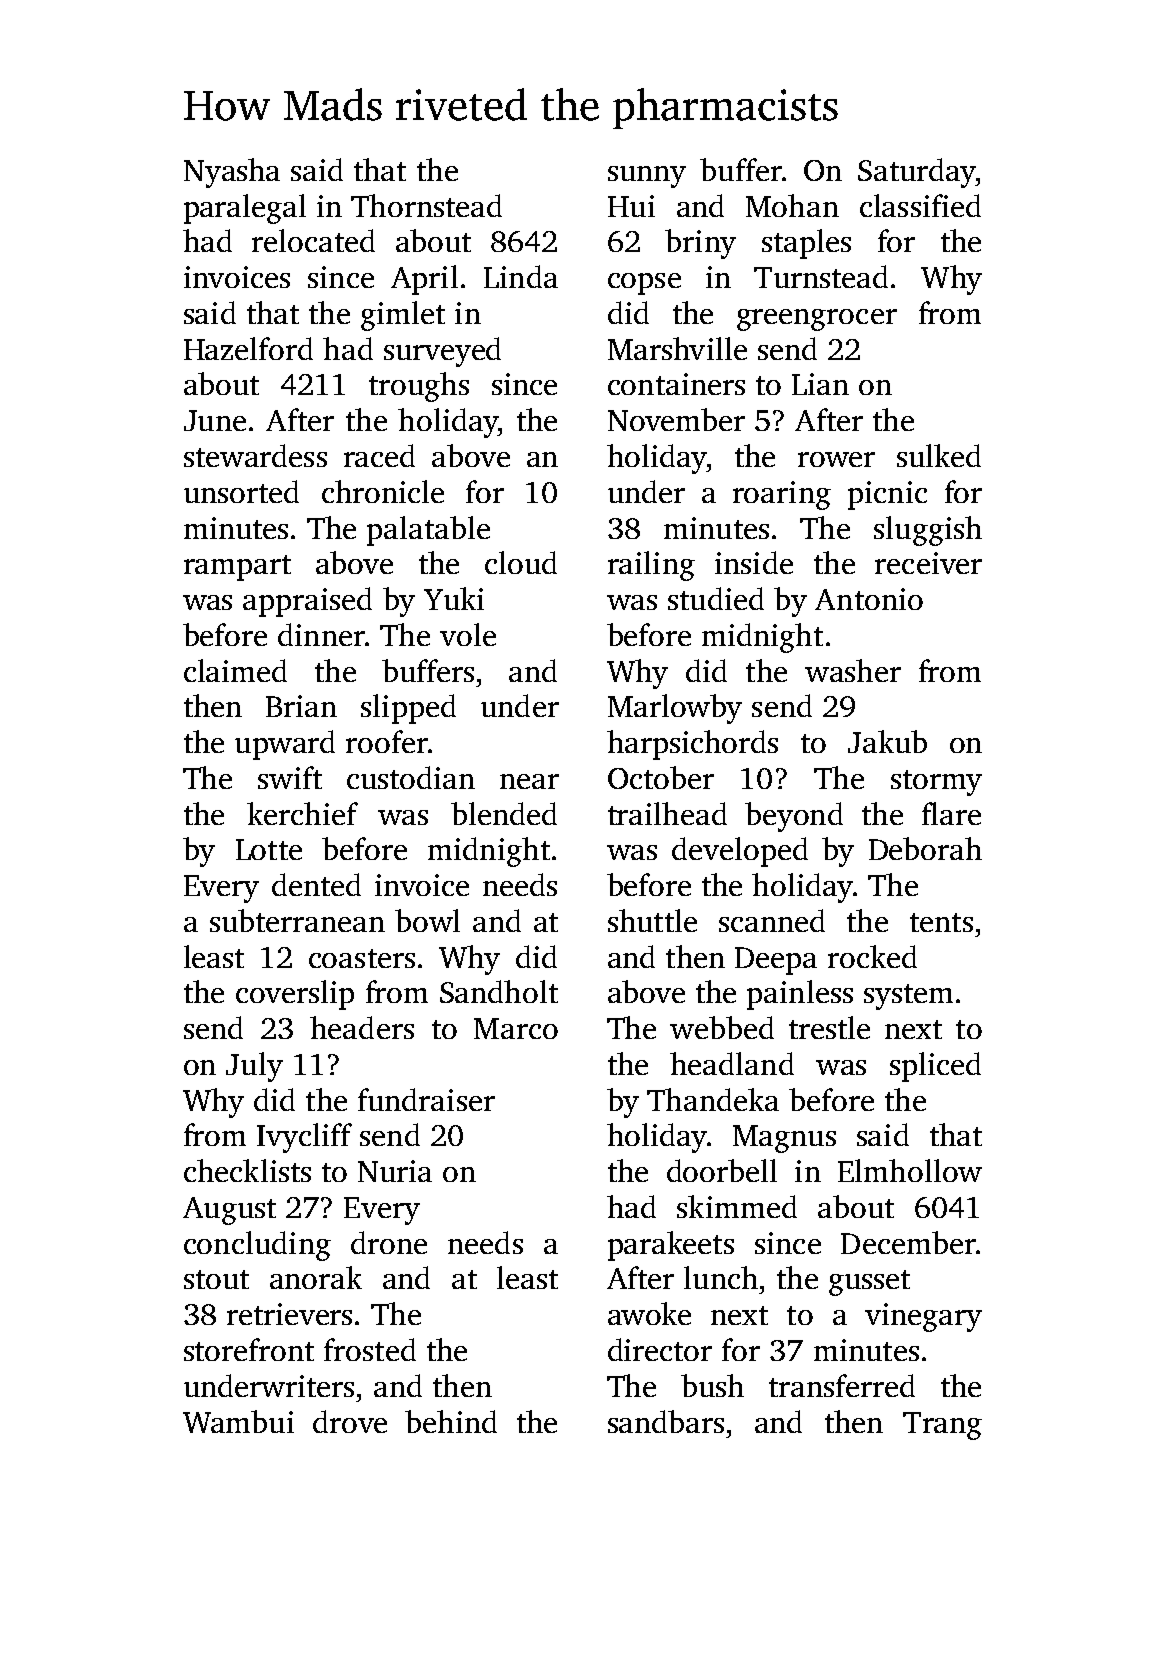  What do you see at coordinates (792, 205) in the screenshot?
I see `Mohan` at bounding box center [792, 205].
